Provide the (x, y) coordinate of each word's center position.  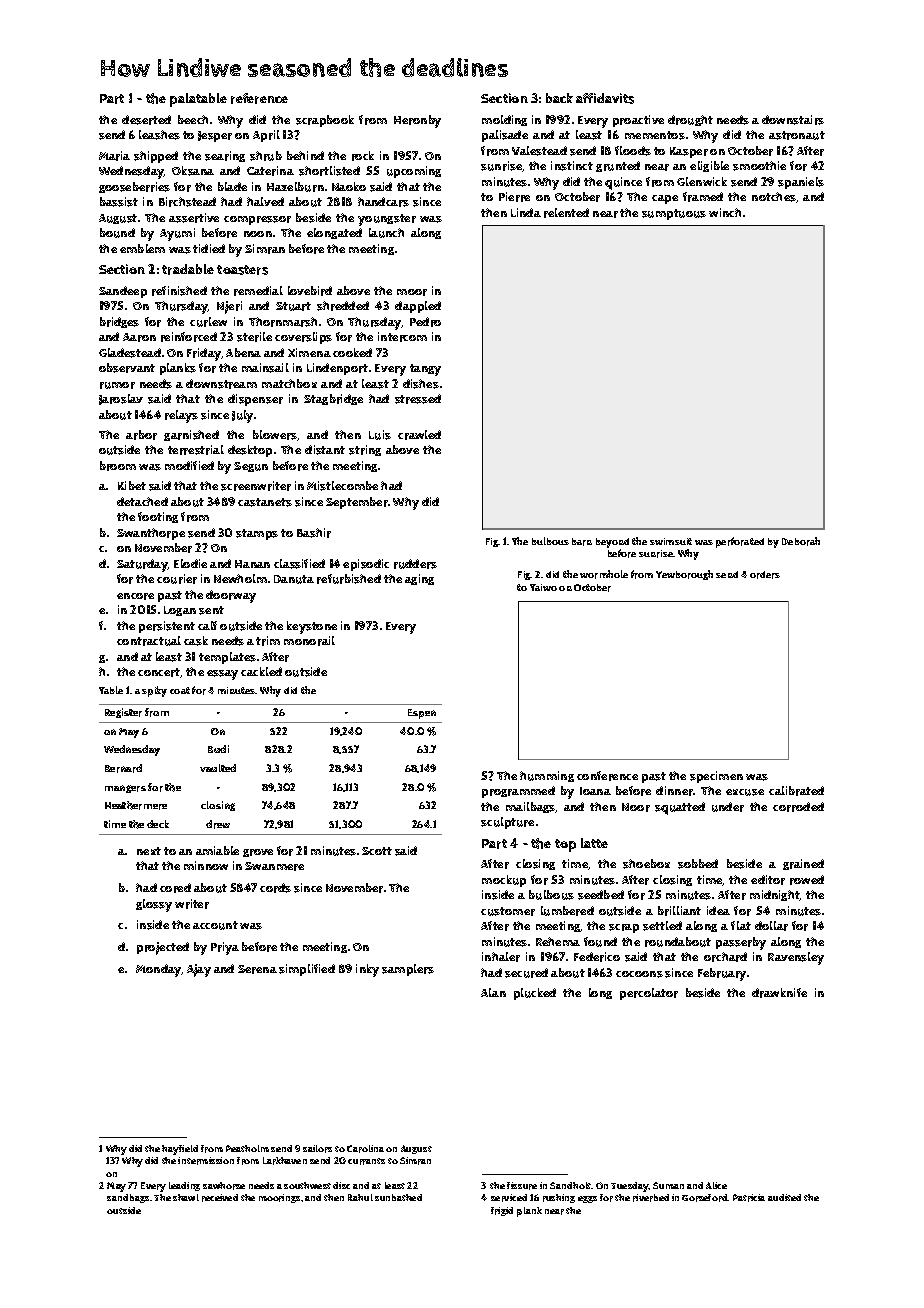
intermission (206, 1161)
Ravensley (796, 958)
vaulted (218, 768)
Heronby (417, 121)
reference (259, 98)
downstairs (793, 120)
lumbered (567, 911)
